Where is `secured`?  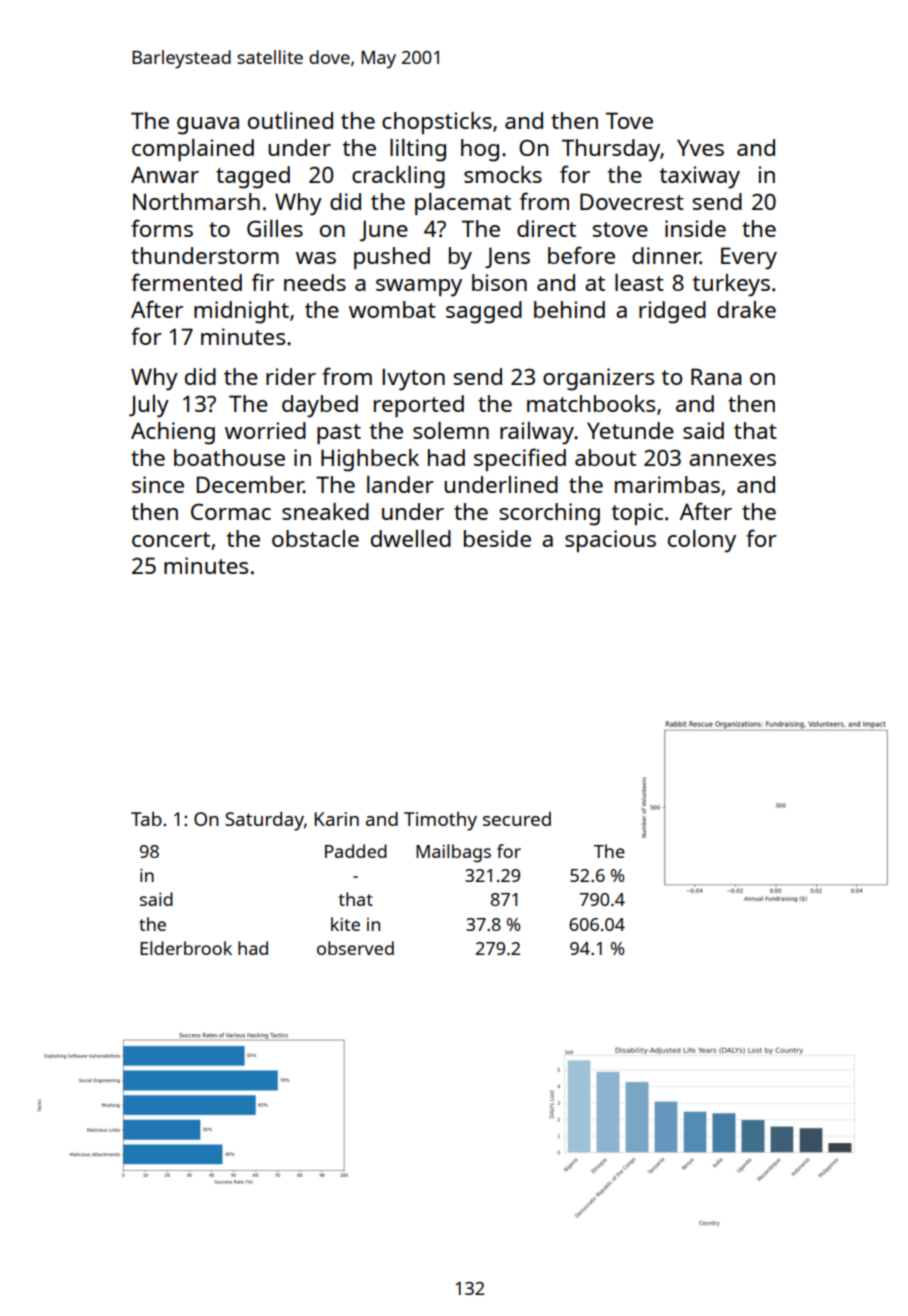
secured is located at coordinates (517, 819).
